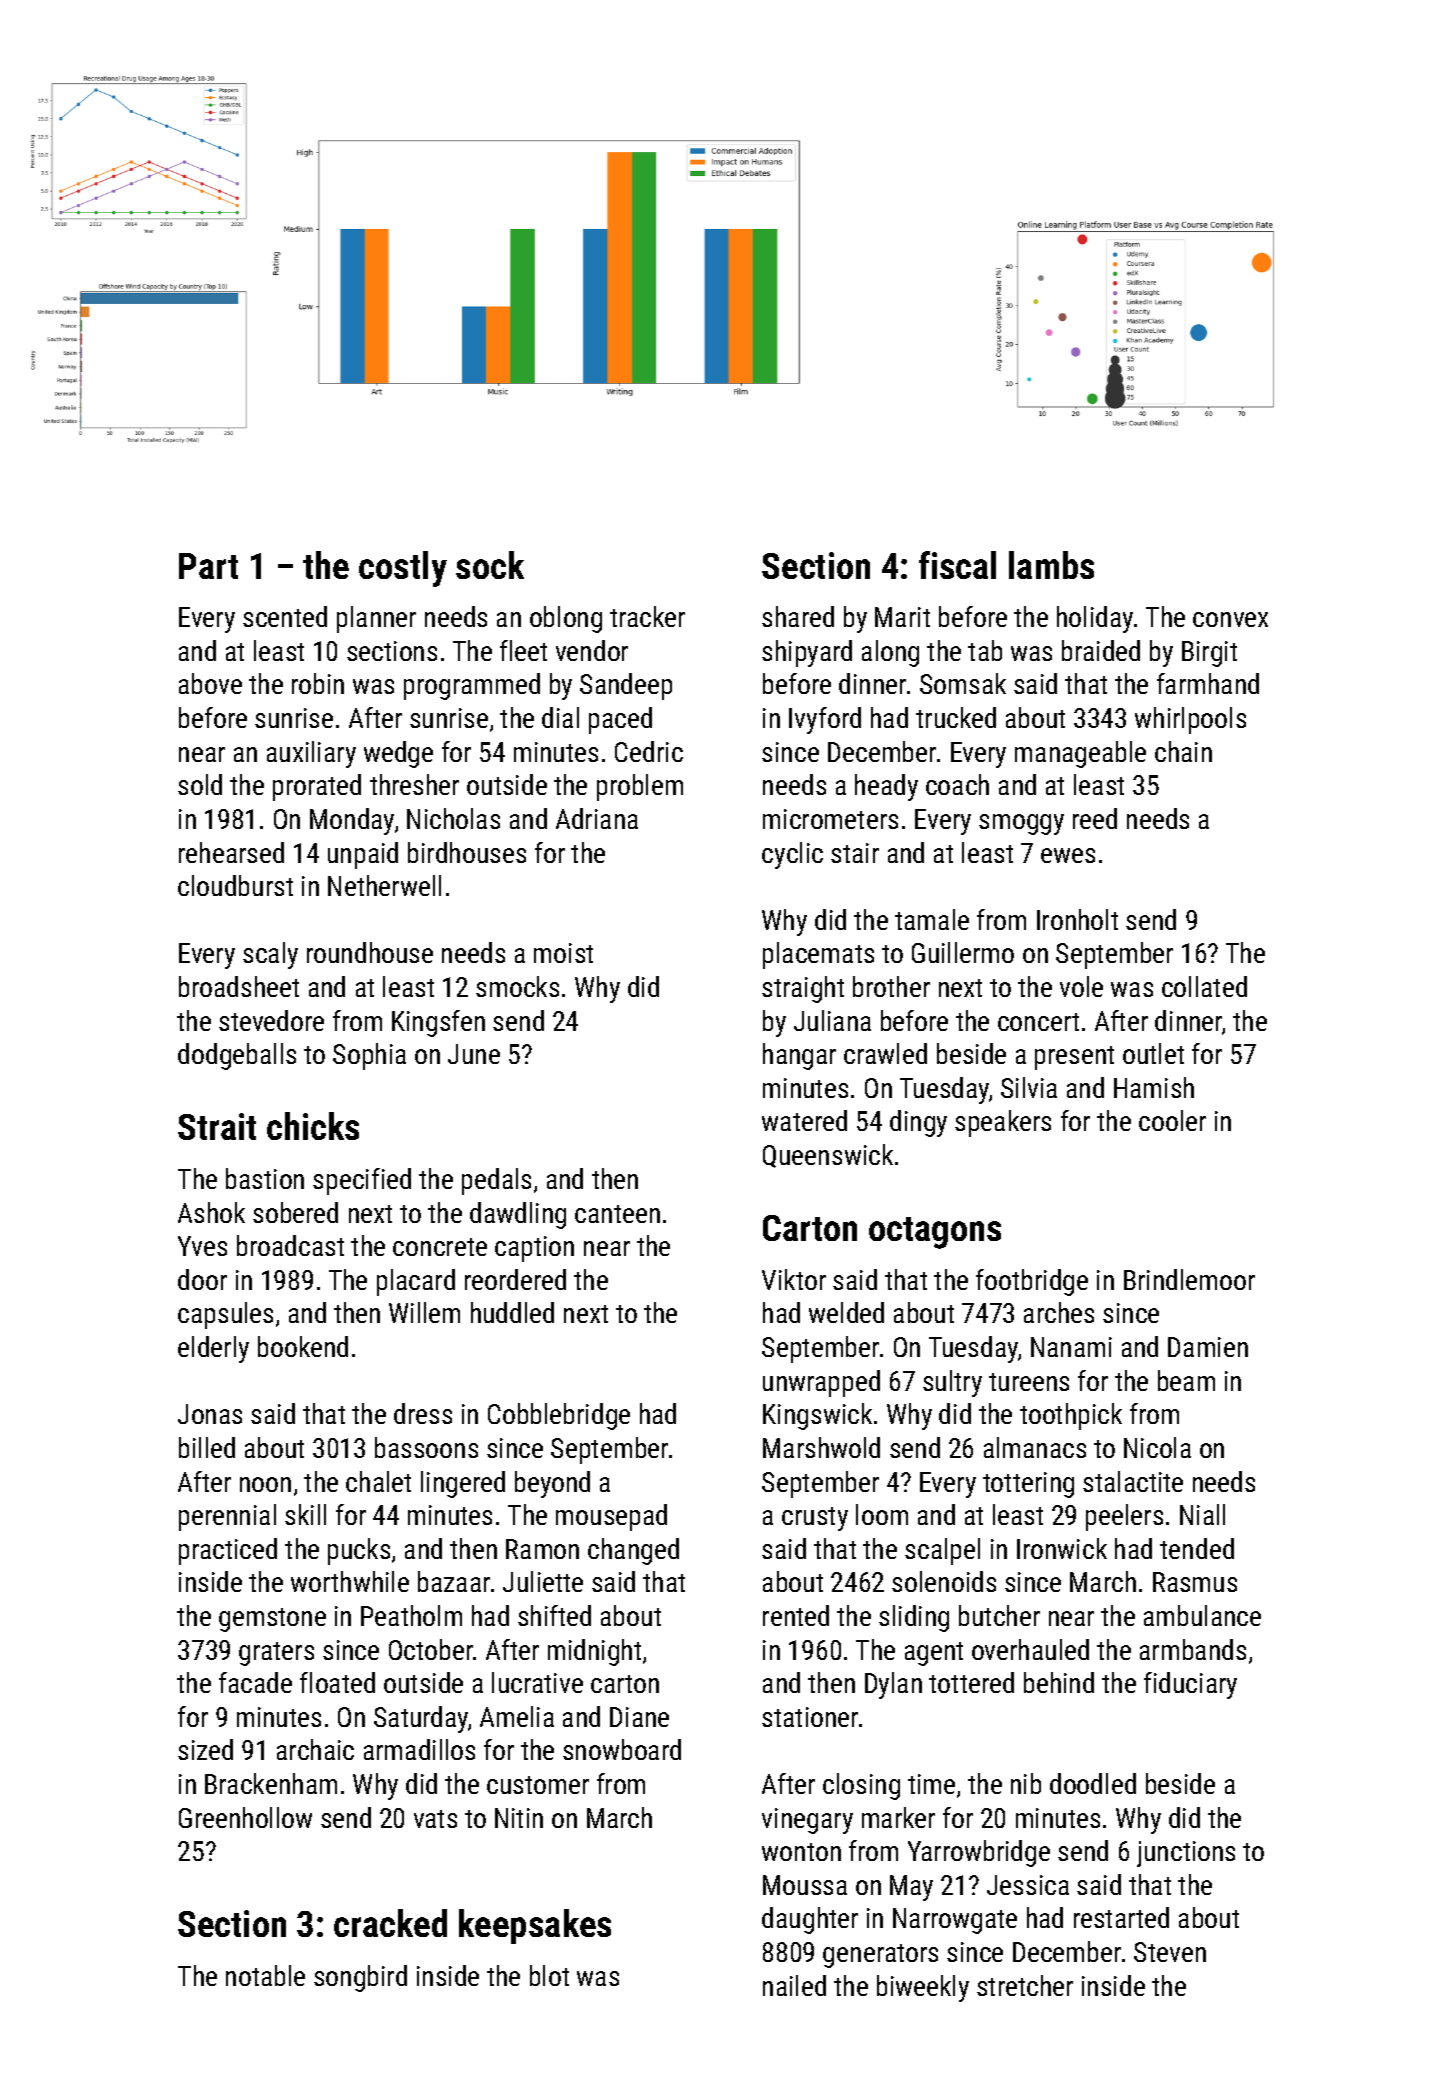 Image resolution: width=1450 pixels, height=2100 pixels. Describe the element at coordinates (818, 955) in the image. I see `placemats` at that location.
